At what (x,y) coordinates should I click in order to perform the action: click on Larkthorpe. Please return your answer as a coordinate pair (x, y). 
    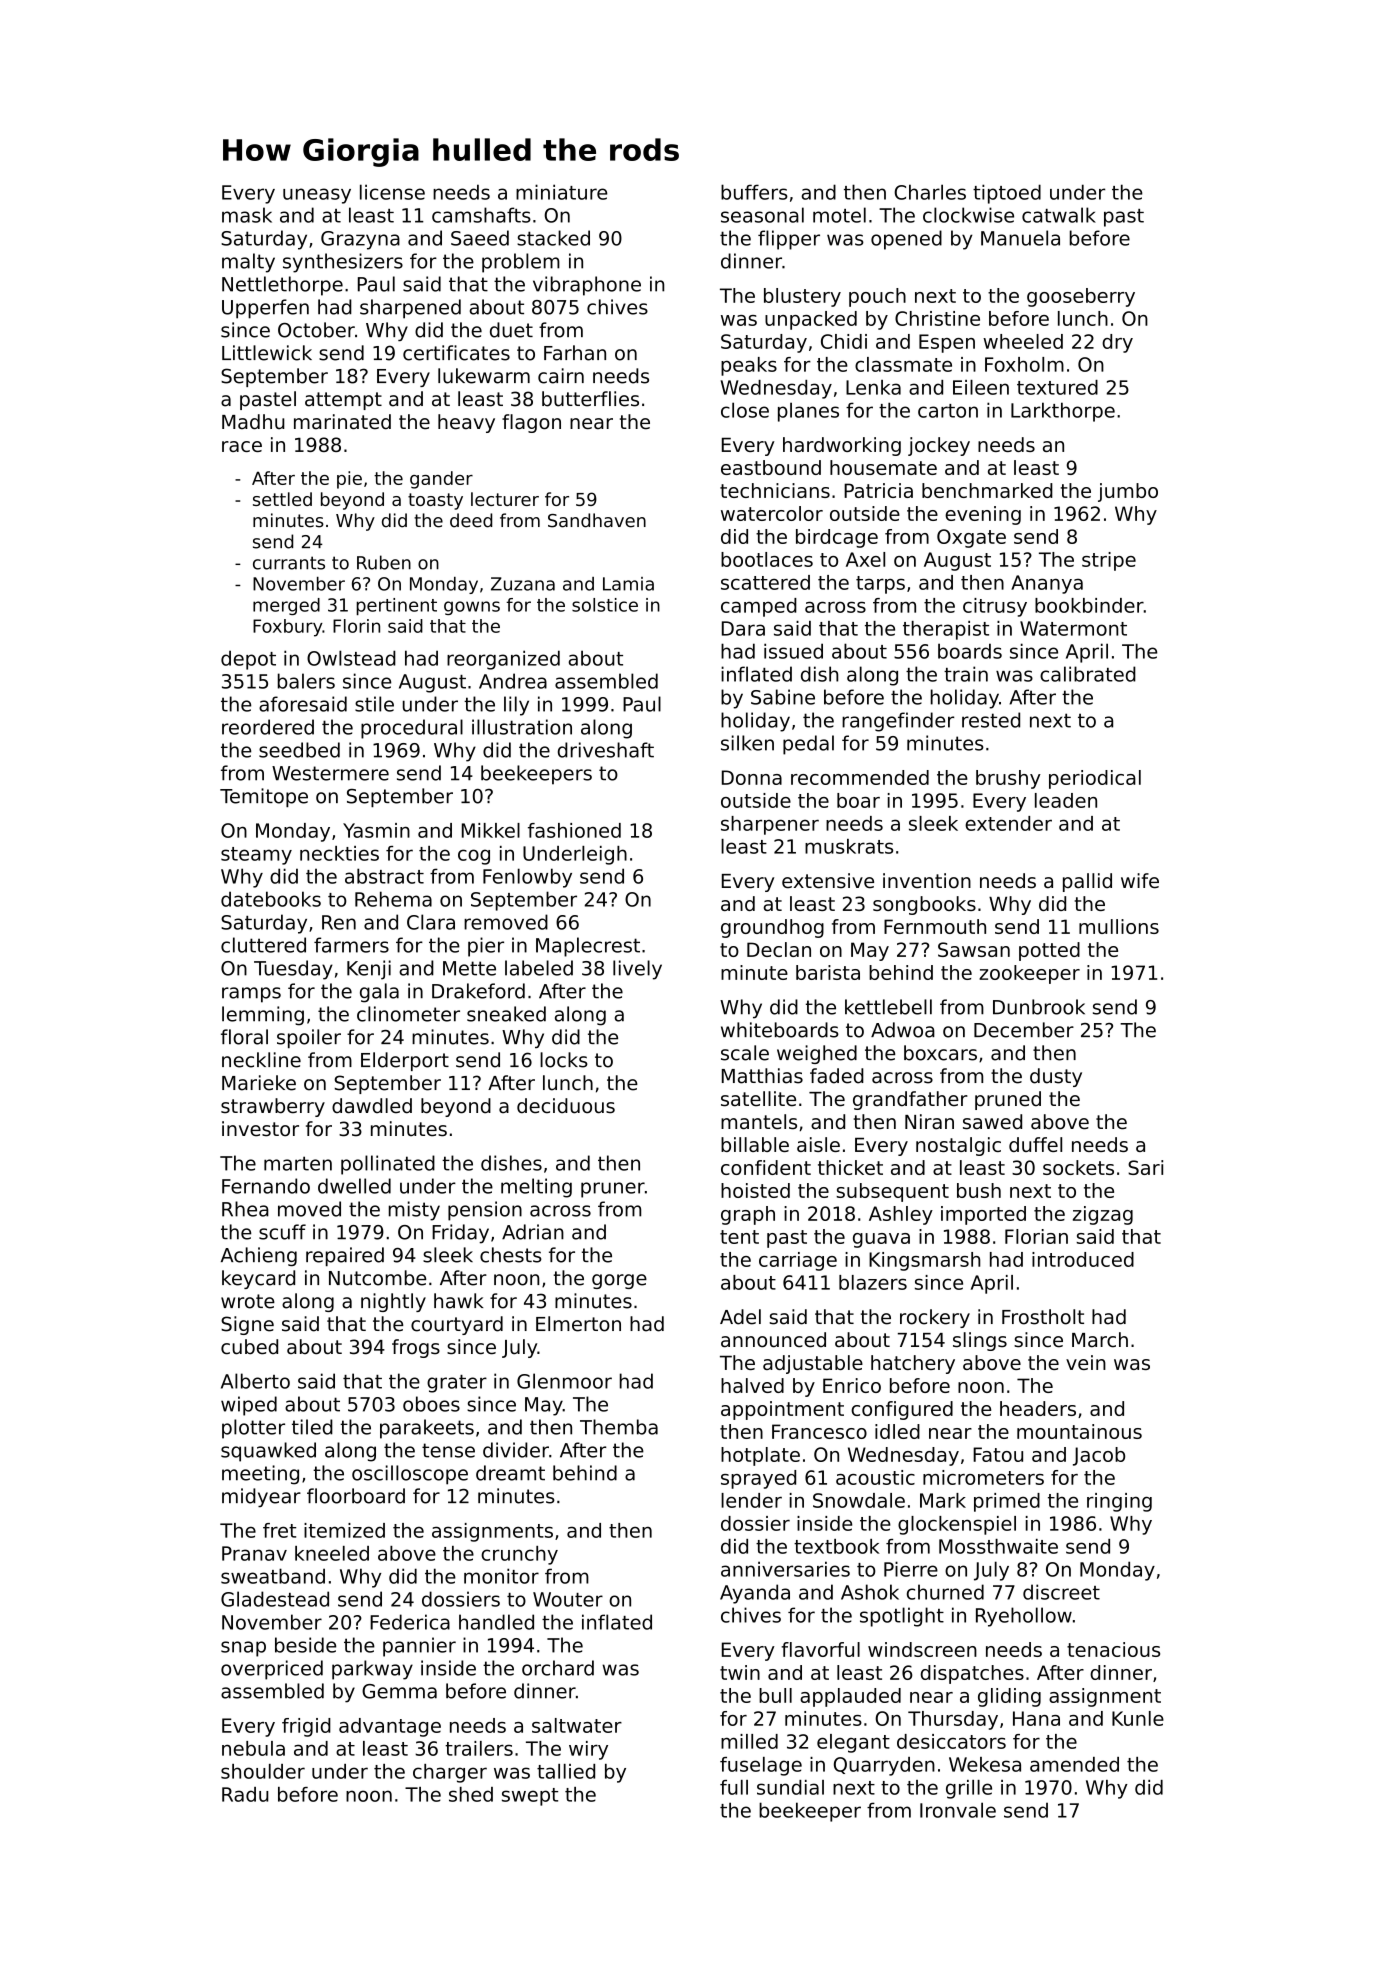
    Looking at the image, I should click on (1063, 412).
